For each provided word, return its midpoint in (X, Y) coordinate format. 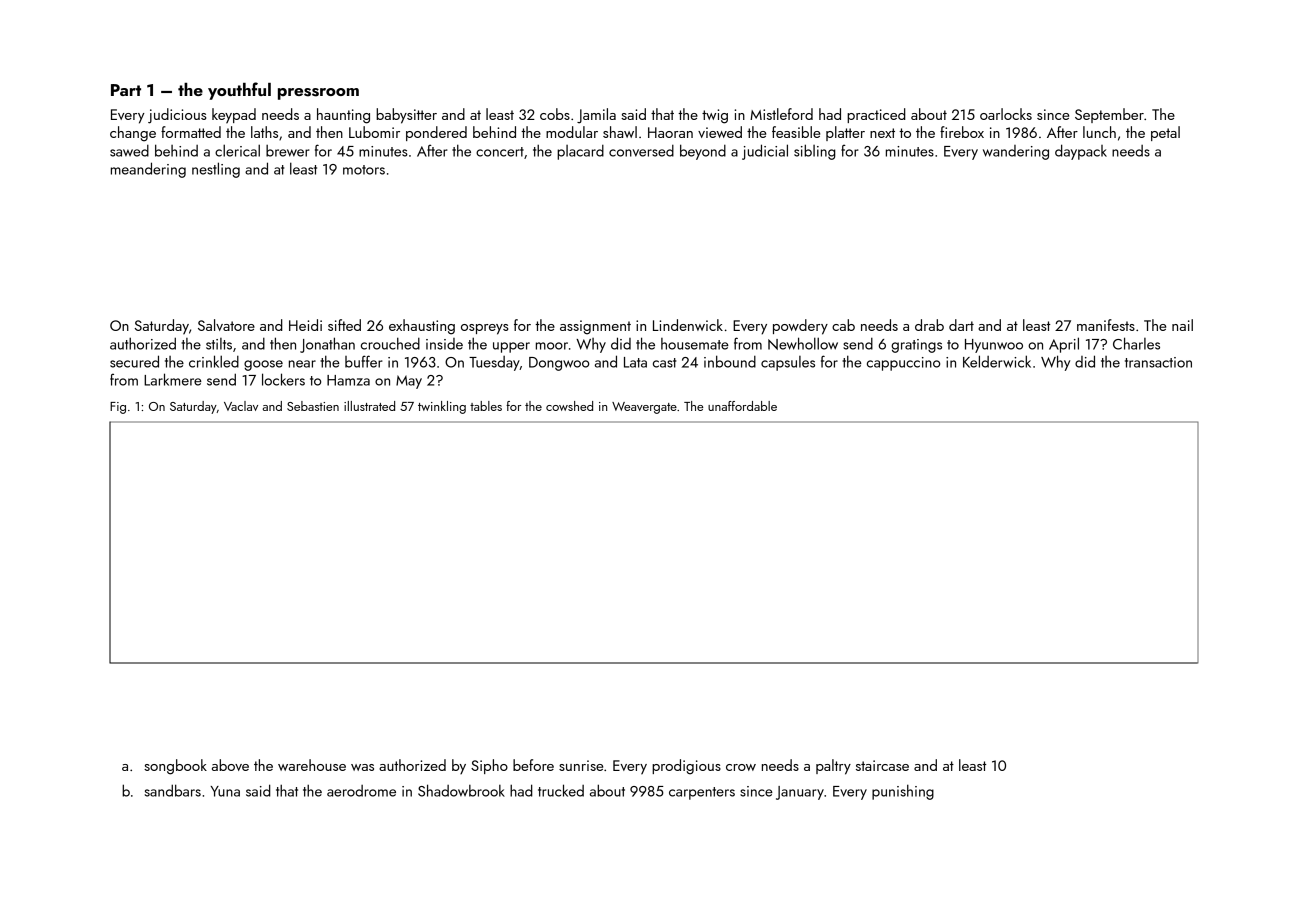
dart (961, 325)
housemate (695, 344)
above (230, 765)
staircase (882, 765)
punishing (903, 792)
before (533, 765)
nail (1182, 325)
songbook (175, 767)
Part (126, 90)
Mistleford (781, 114)
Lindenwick (688, 325)
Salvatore (226, 325)
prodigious (686, 767)
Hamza (348, 380)
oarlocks (1006, 114)
